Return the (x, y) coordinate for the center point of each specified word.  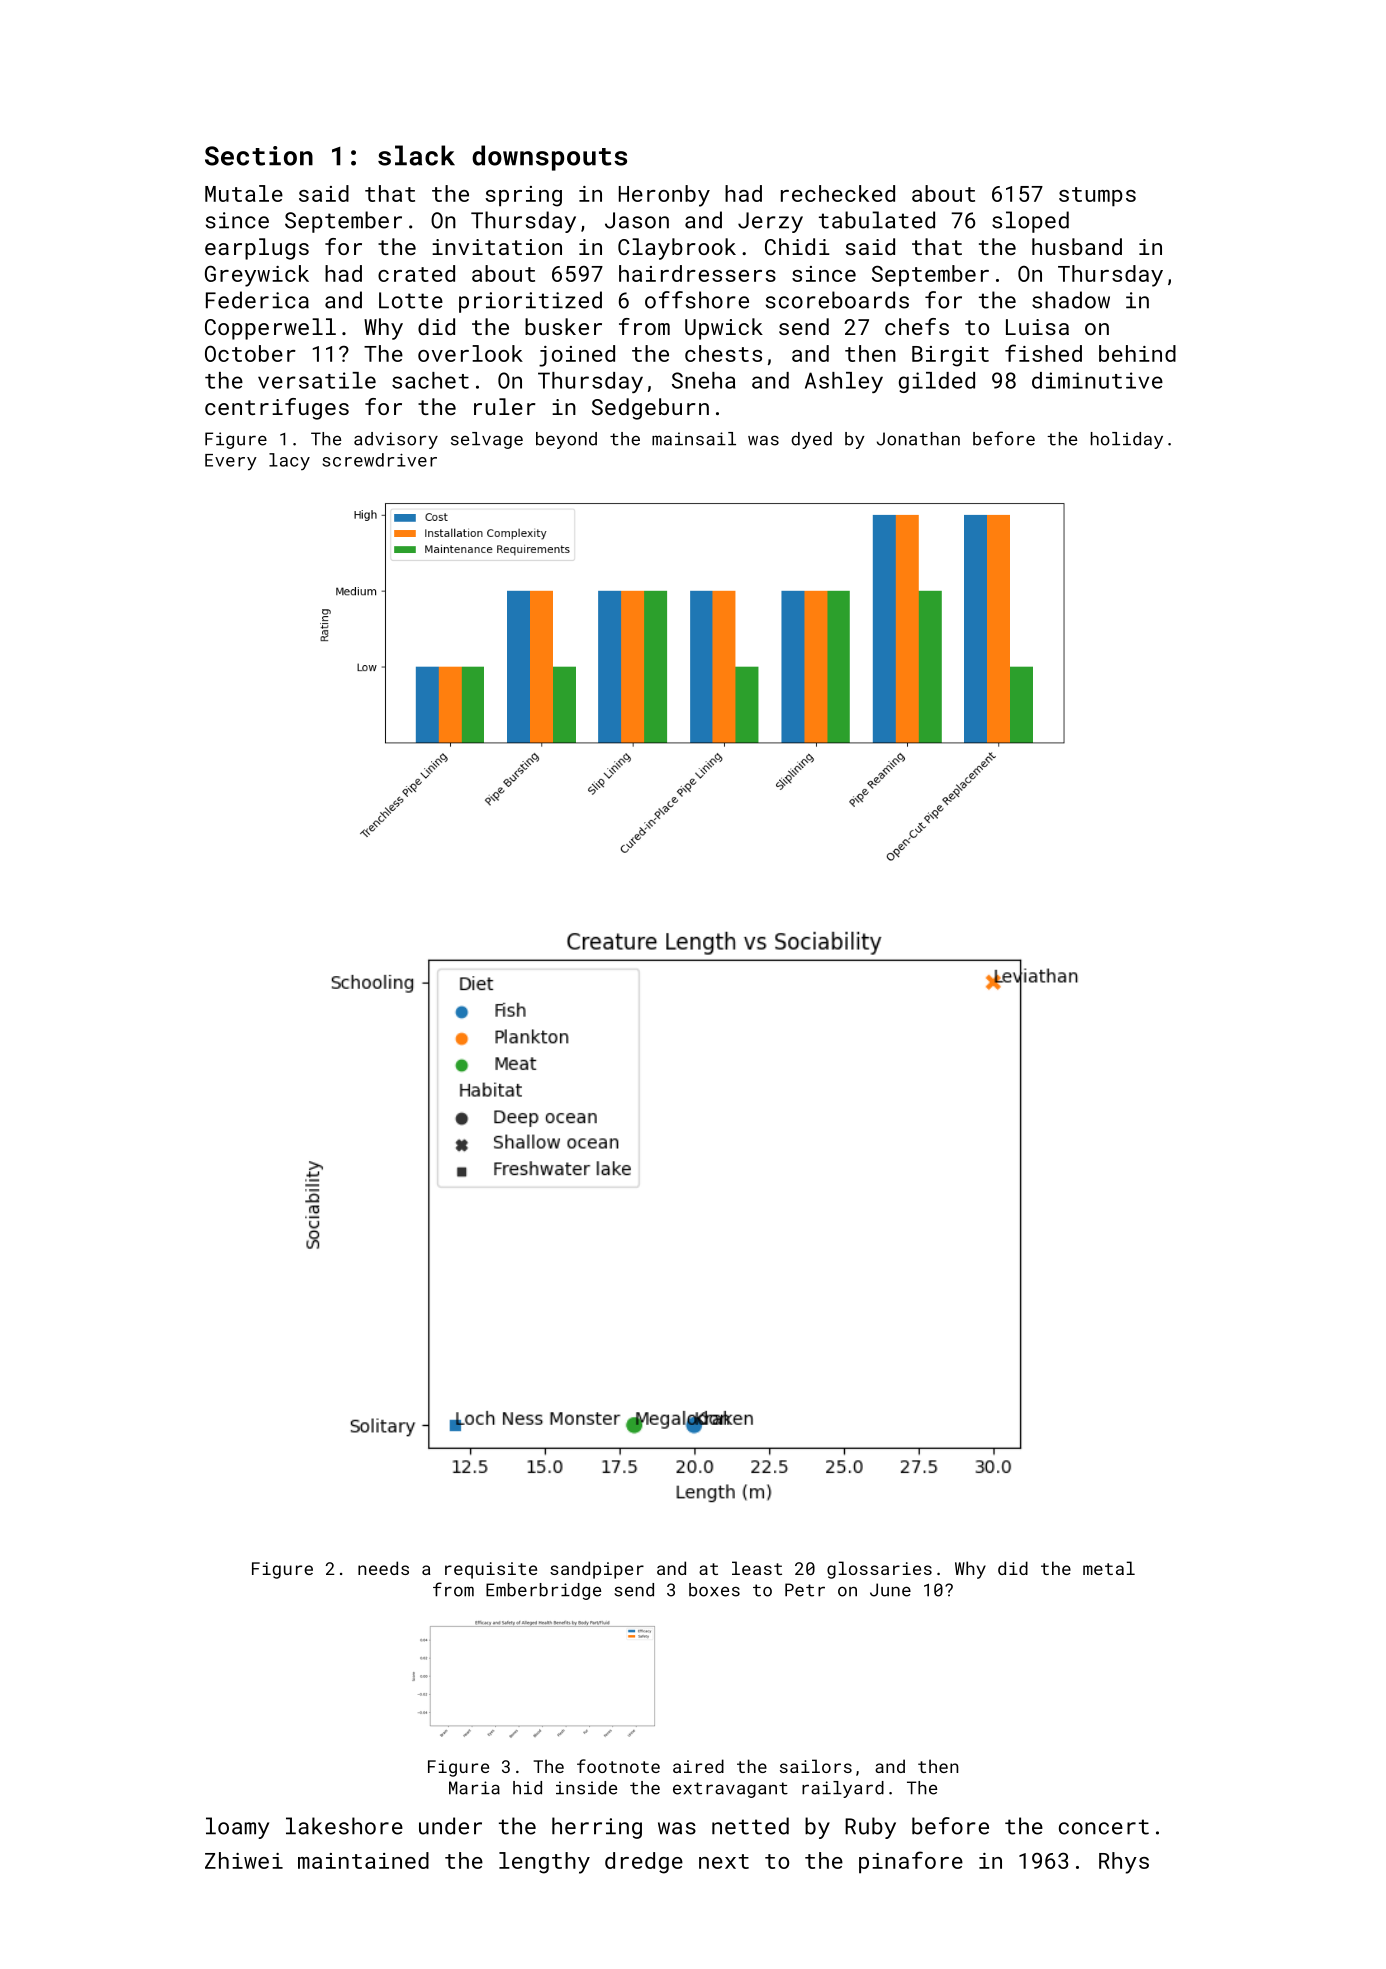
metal (1109, 1568)
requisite (491, 1570)
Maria (474, 1788)
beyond (566, 440)
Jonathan (918, 439)
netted (750, 1826)
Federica (257, 300)
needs (383, 1568)
